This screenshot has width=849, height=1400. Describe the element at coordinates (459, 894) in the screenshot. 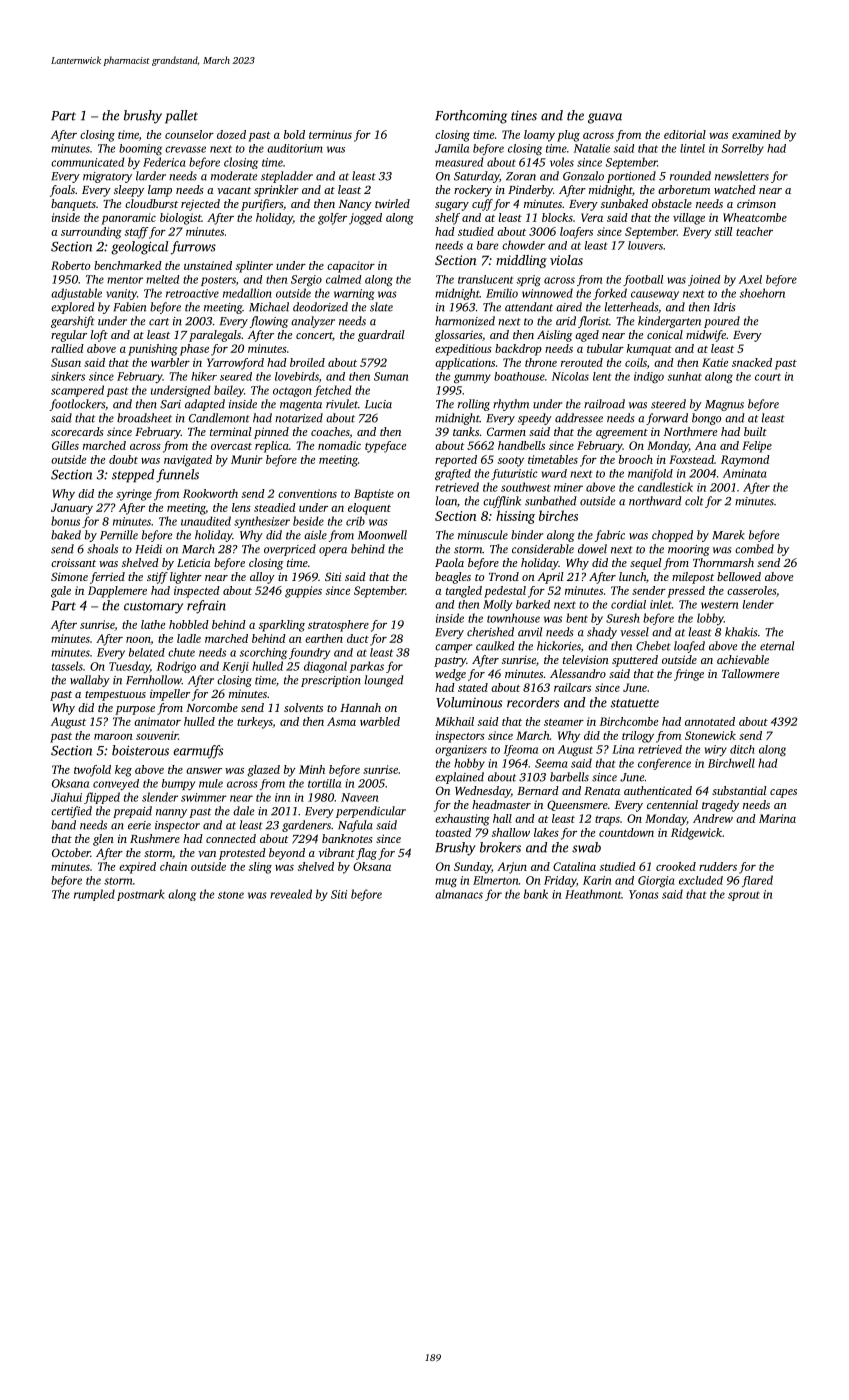

I see `almanacs` at that location.
